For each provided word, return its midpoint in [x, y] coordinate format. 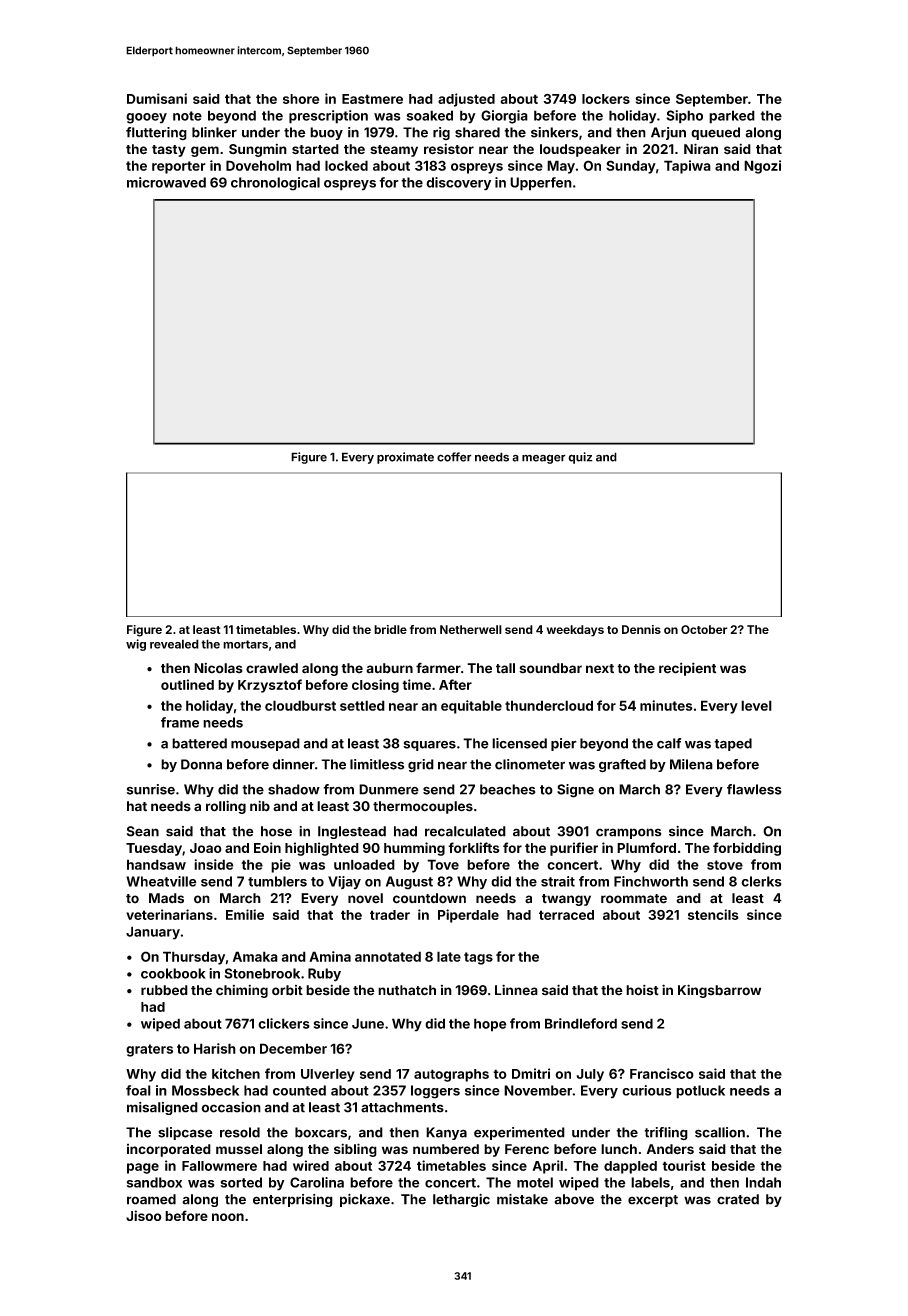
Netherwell [471, 629]
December [293, 1048]
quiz [580, 458]
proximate [405, 458]
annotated [388, 956]
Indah [763, 1182]
